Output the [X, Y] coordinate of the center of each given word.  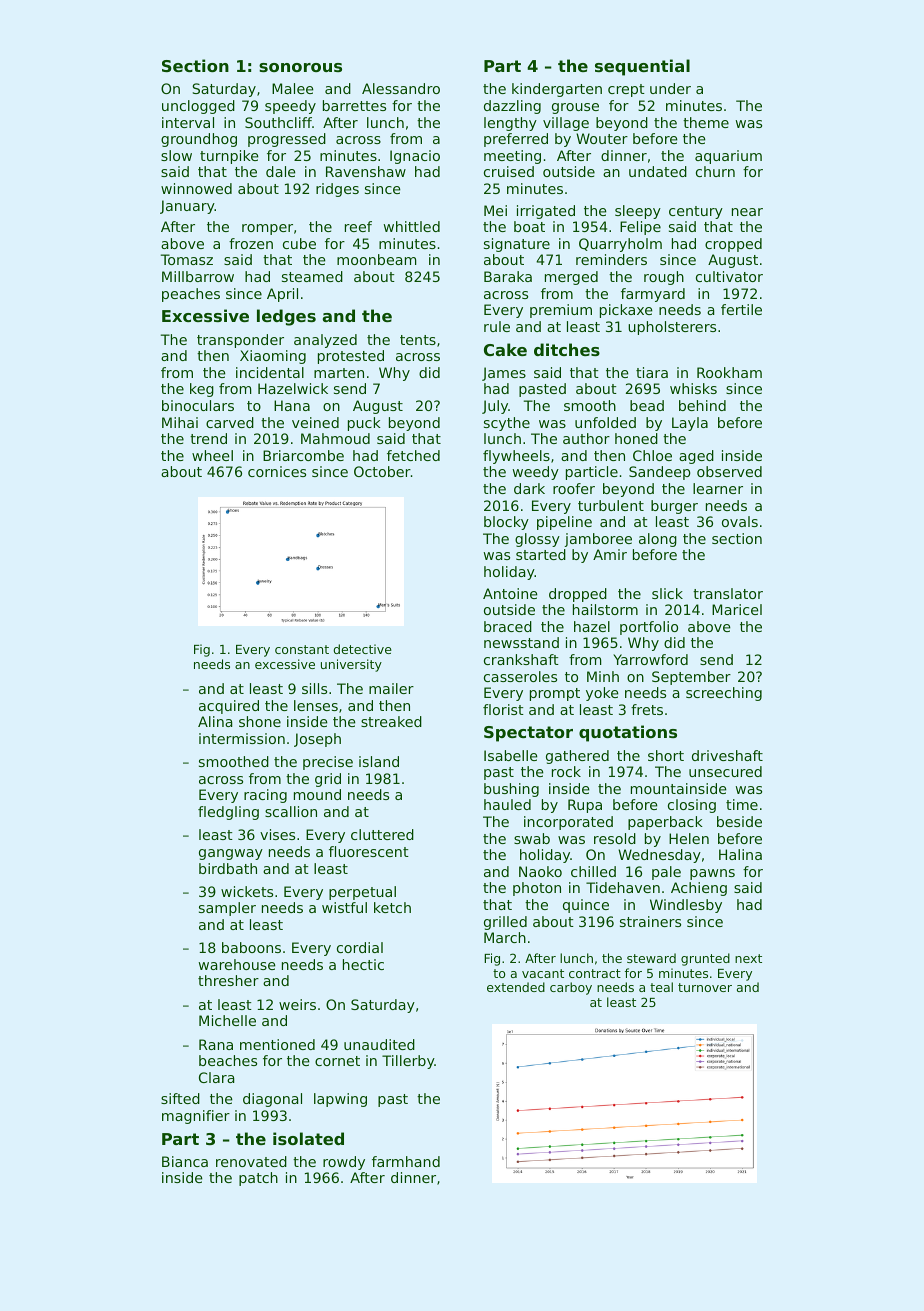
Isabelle [511, 755]
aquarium [728, 157]
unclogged [198, 107]
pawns [712, 874]
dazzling [512, 107]
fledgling [228, 813]
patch [258, 1179]
